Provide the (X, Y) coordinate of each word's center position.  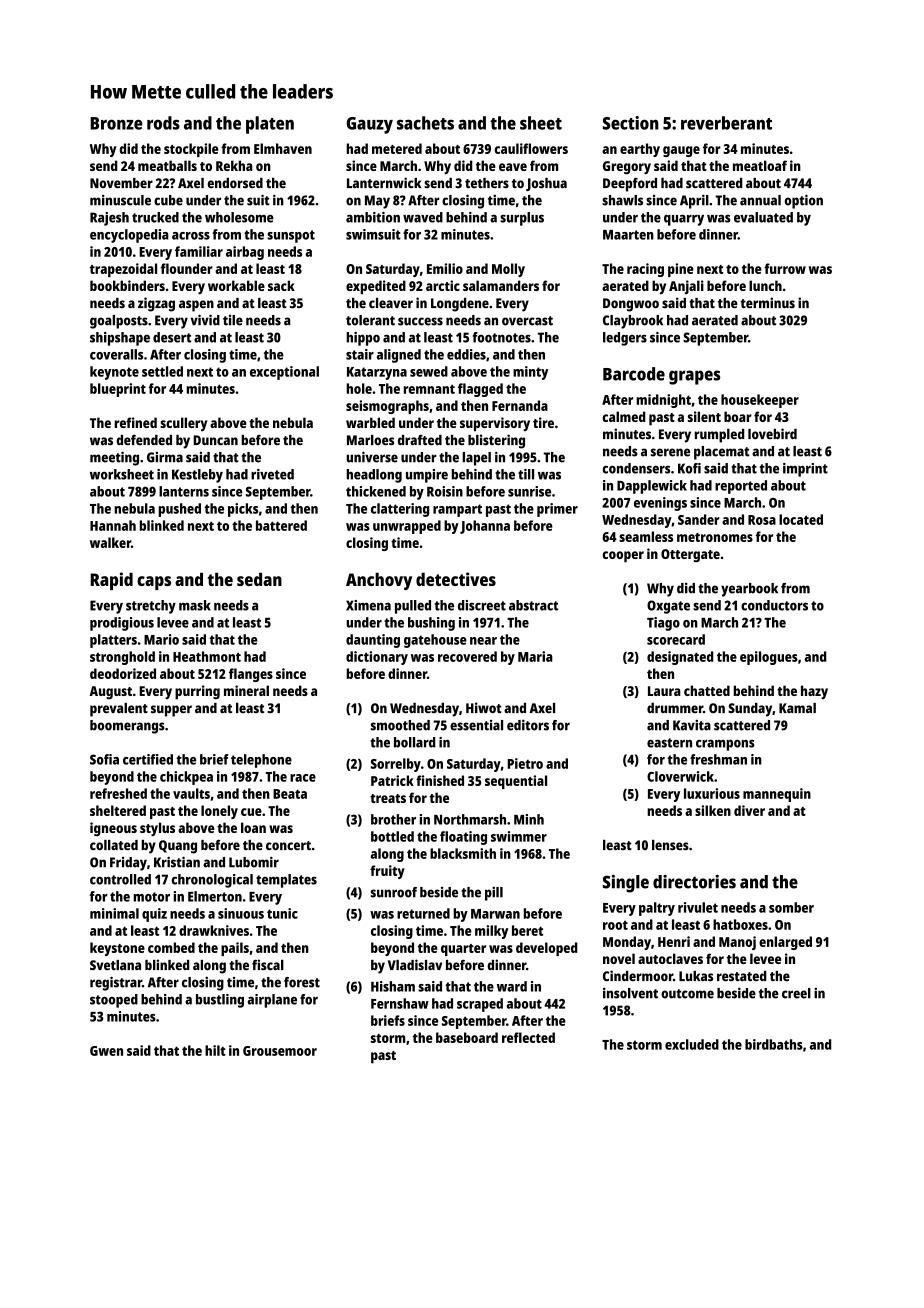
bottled (392, 836)
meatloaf (760, 165)
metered (397, 148)
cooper (623, 557)
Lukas (696, 976)
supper (171, 711)
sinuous (241, 913)
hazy (814, 692)
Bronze (116, 123)
